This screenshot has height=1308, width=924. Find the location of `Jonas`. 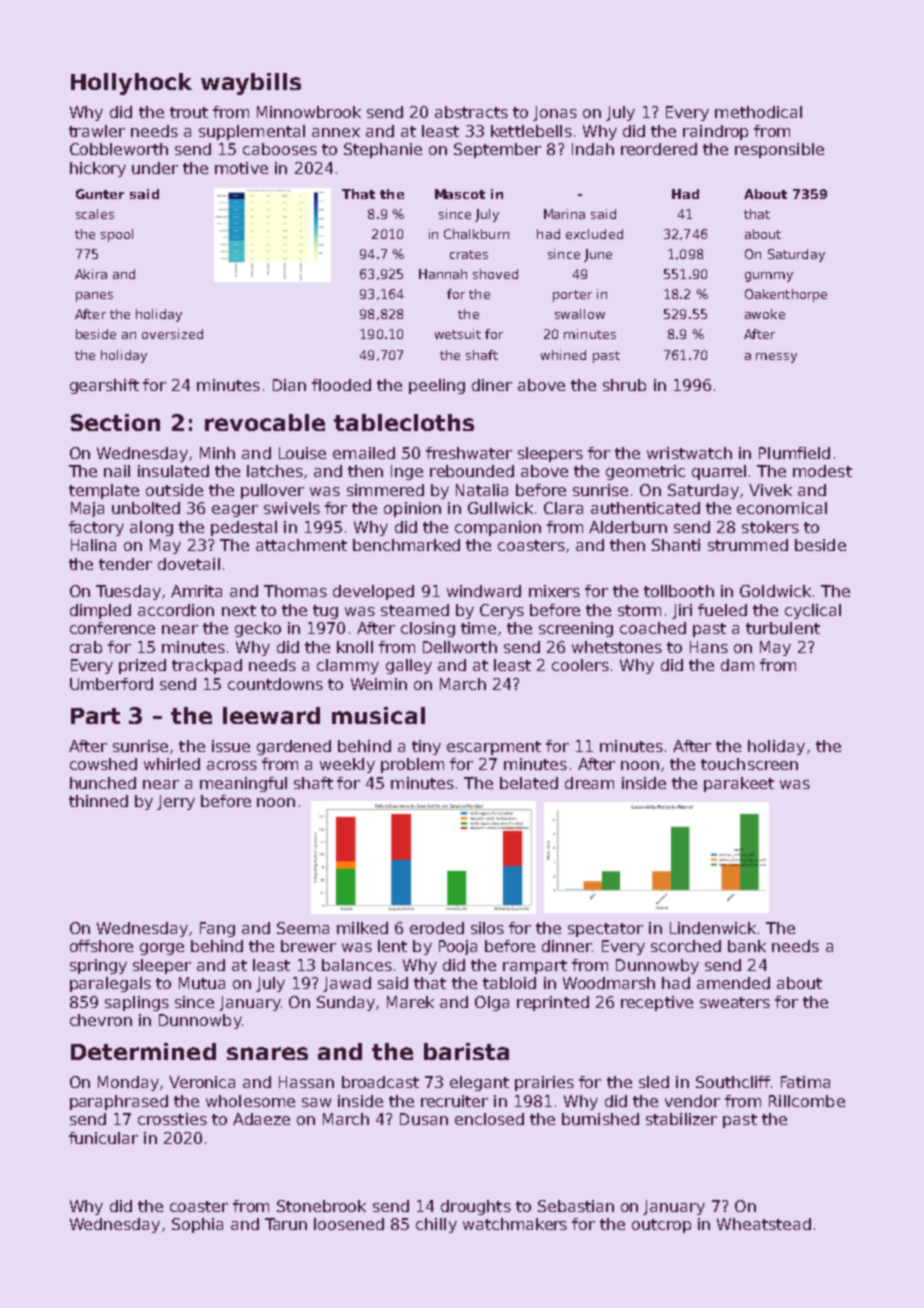

Jonas is located at coordinates (555, 113).
